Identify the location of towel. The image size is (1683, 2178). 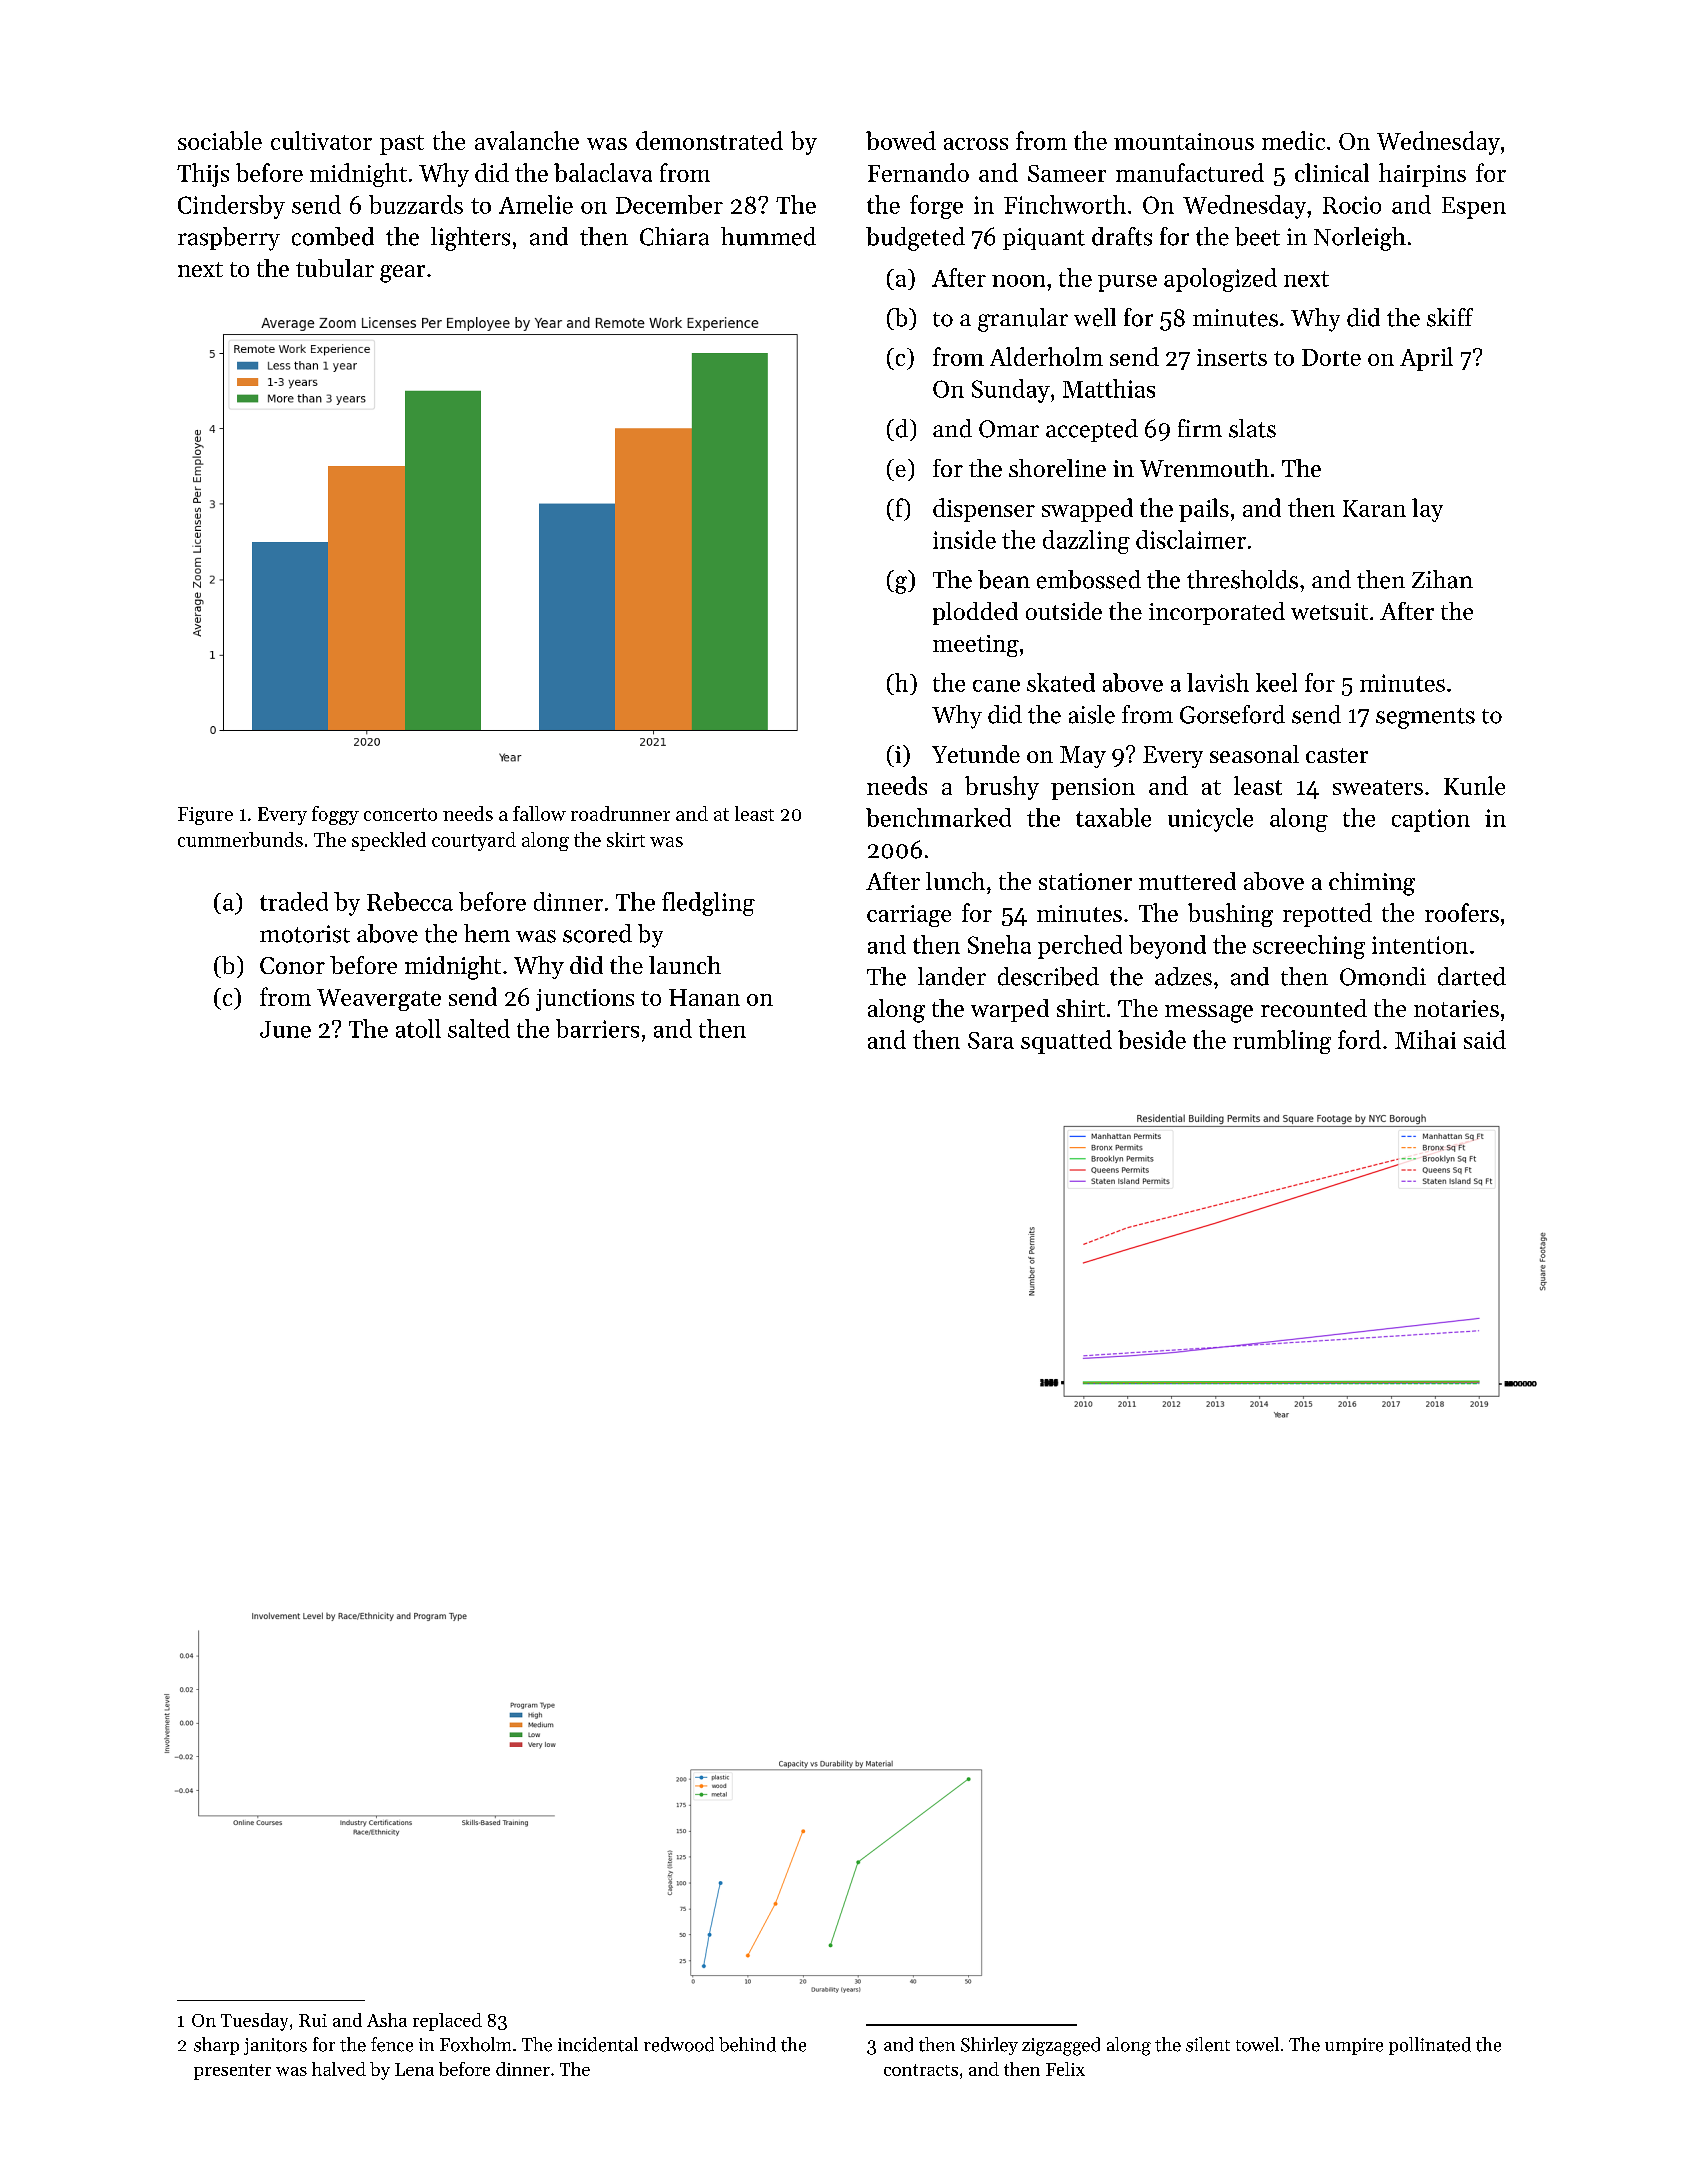
(1257, 2044).
